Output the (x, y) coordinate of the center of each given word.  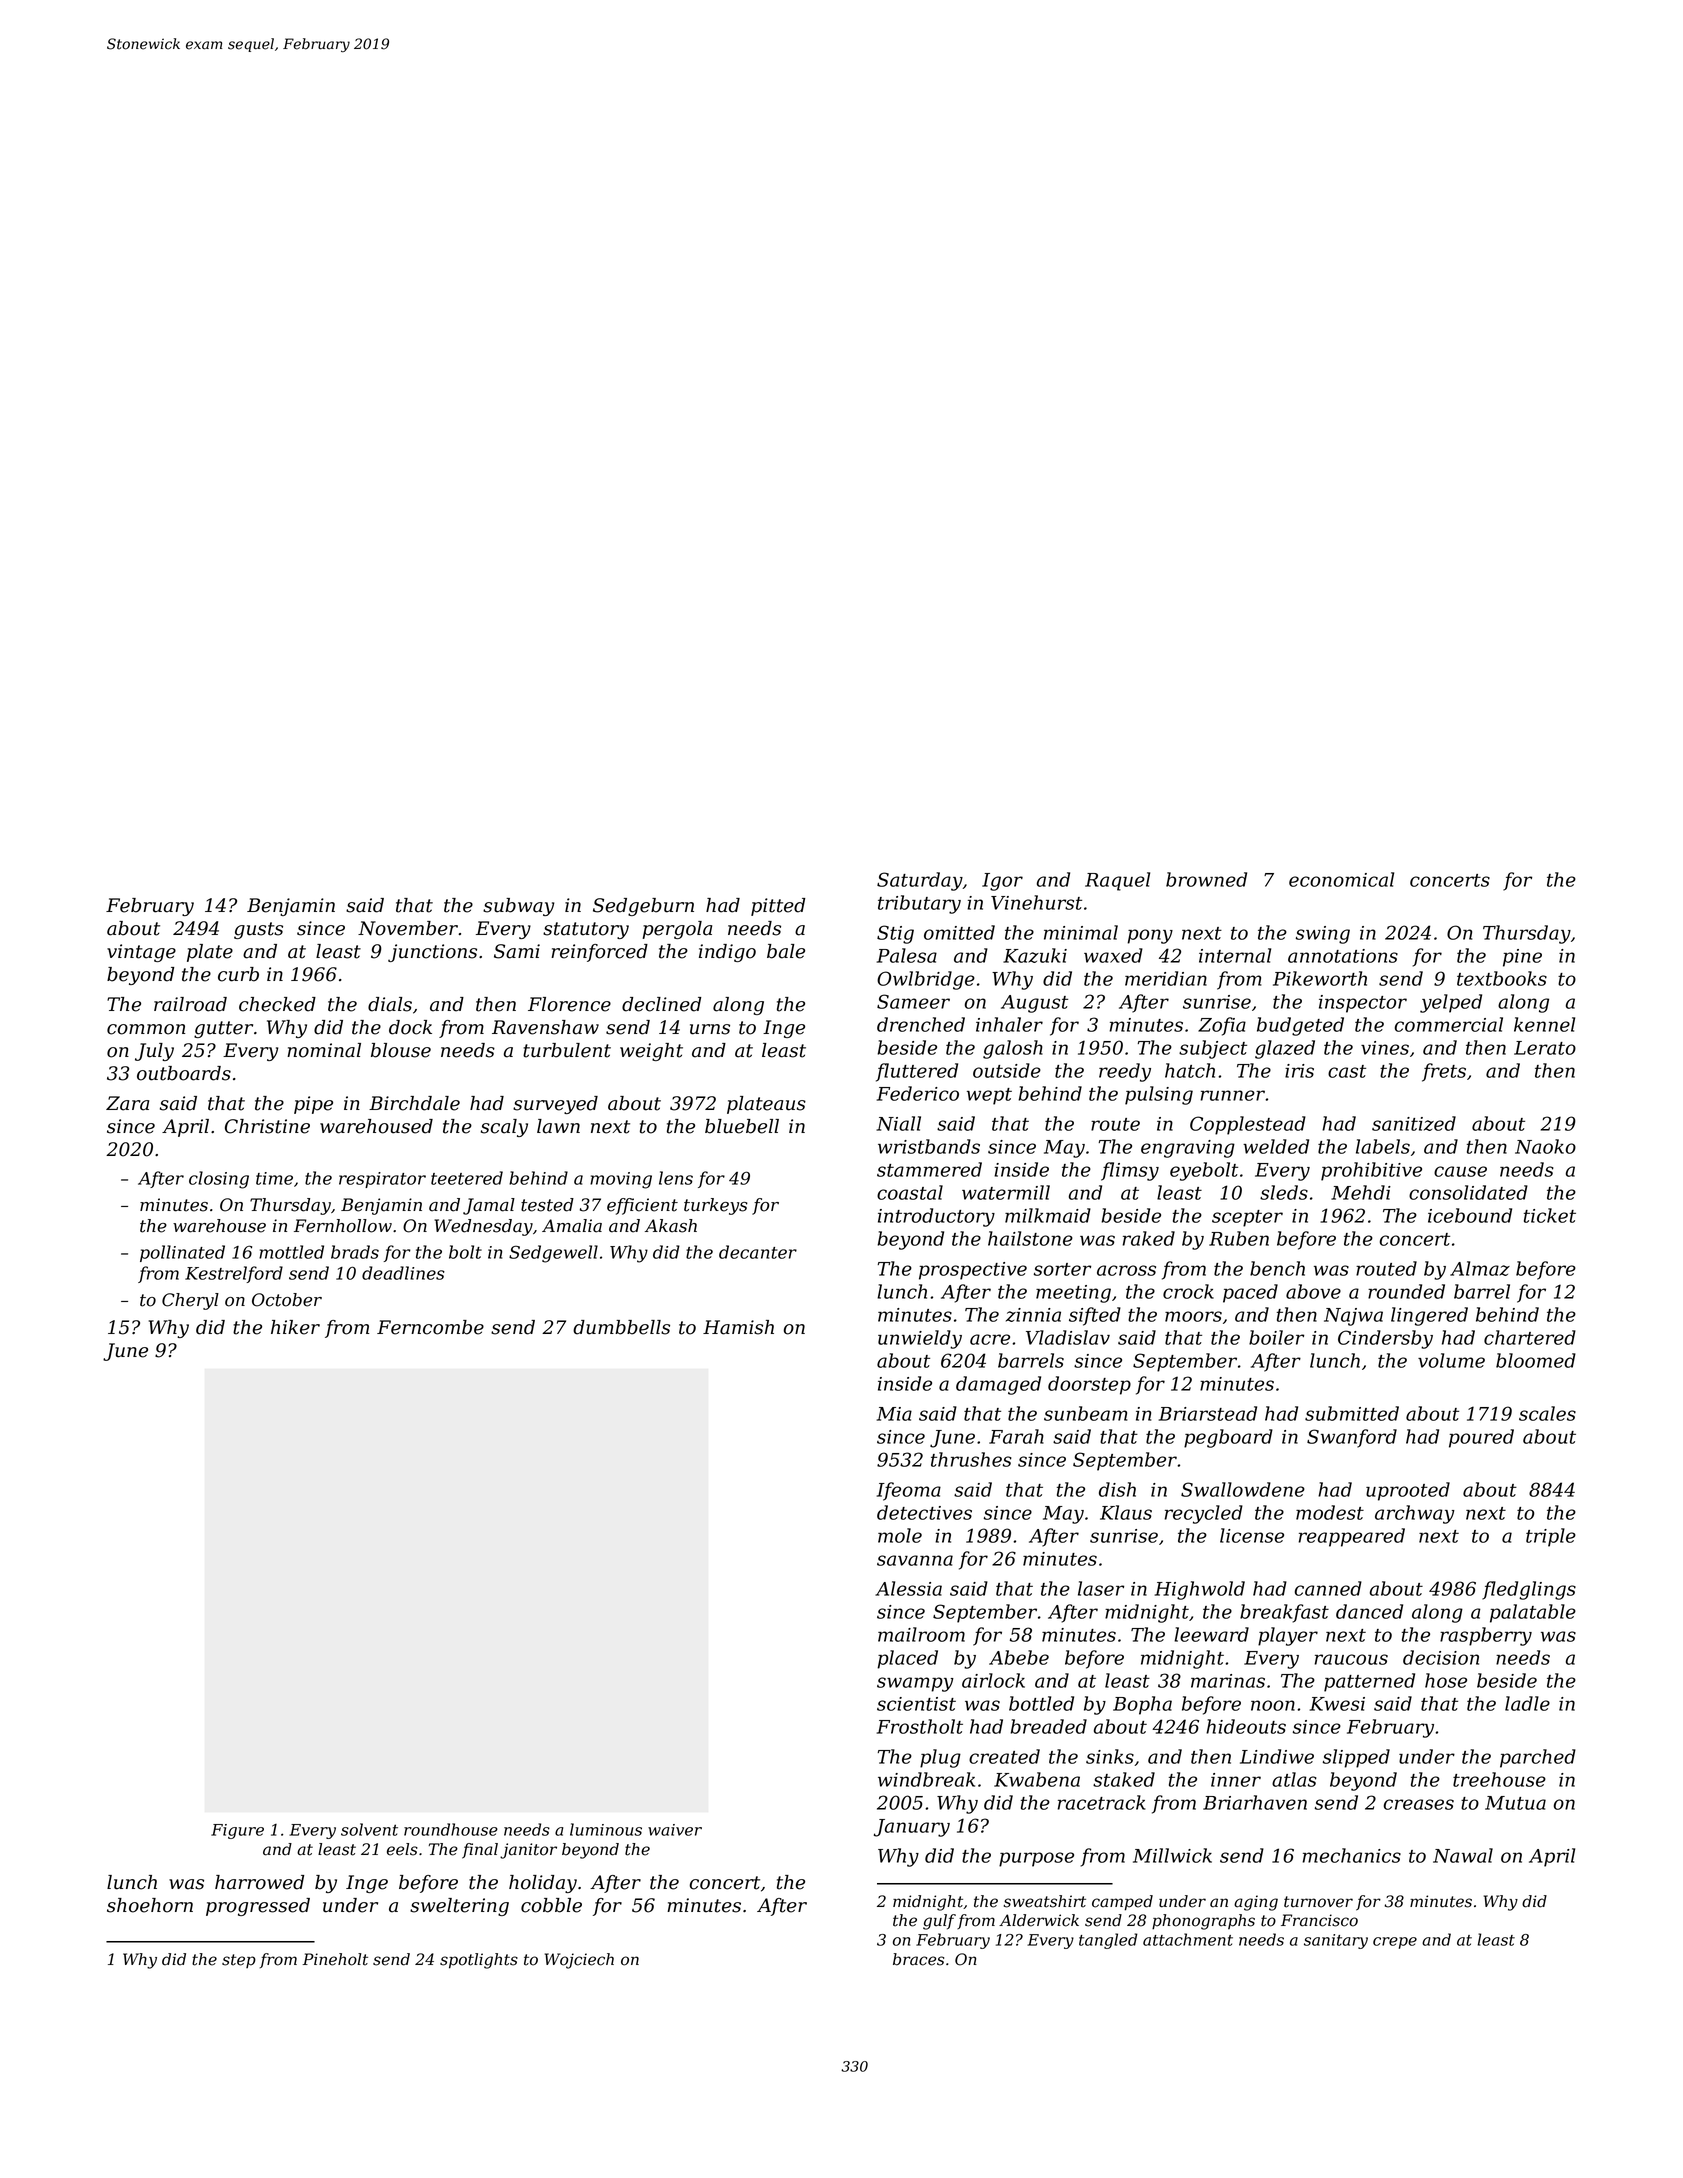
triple (1551, 1537)
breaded (1048, 1726)
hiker (295, 1327)
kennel (1544, 1024)
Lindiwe (1277, 1756)
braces (918, 1959)
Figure (237, 1831)
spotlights (479, 1961)
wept (989, 1096)
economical (1341, 879)
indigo (727, 953)
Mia (894, 1414)
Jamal (489, 1206)
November (408, 928)
